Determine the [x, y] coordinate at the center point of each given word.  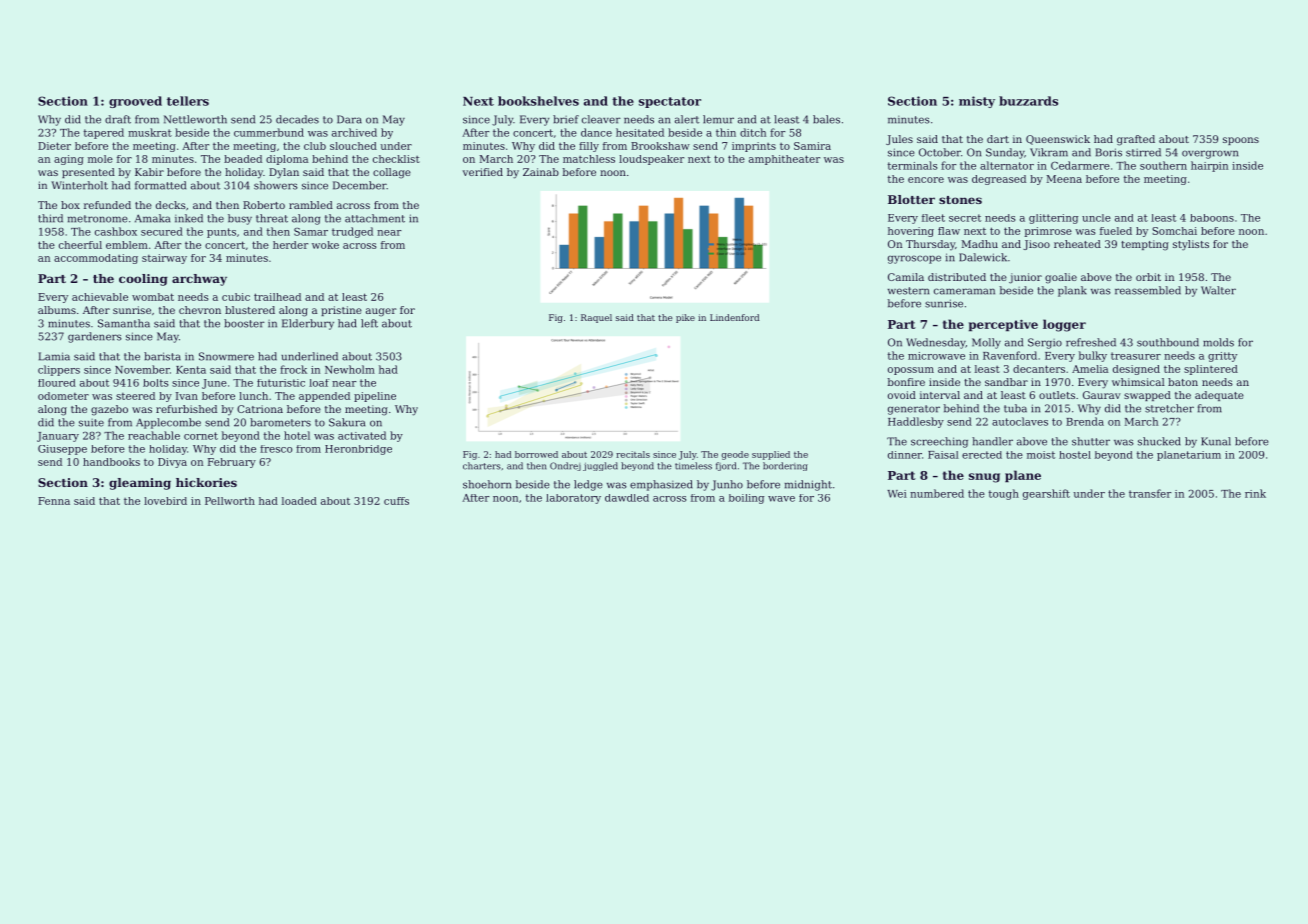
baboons [1212, 218]
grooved [135, 102]
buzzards [1028, 101]
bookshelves [538, 101]
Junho [727, 485]
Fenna [54, 501]
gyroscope [914, 259]
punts [221, 233]
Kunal [1216, 441]
